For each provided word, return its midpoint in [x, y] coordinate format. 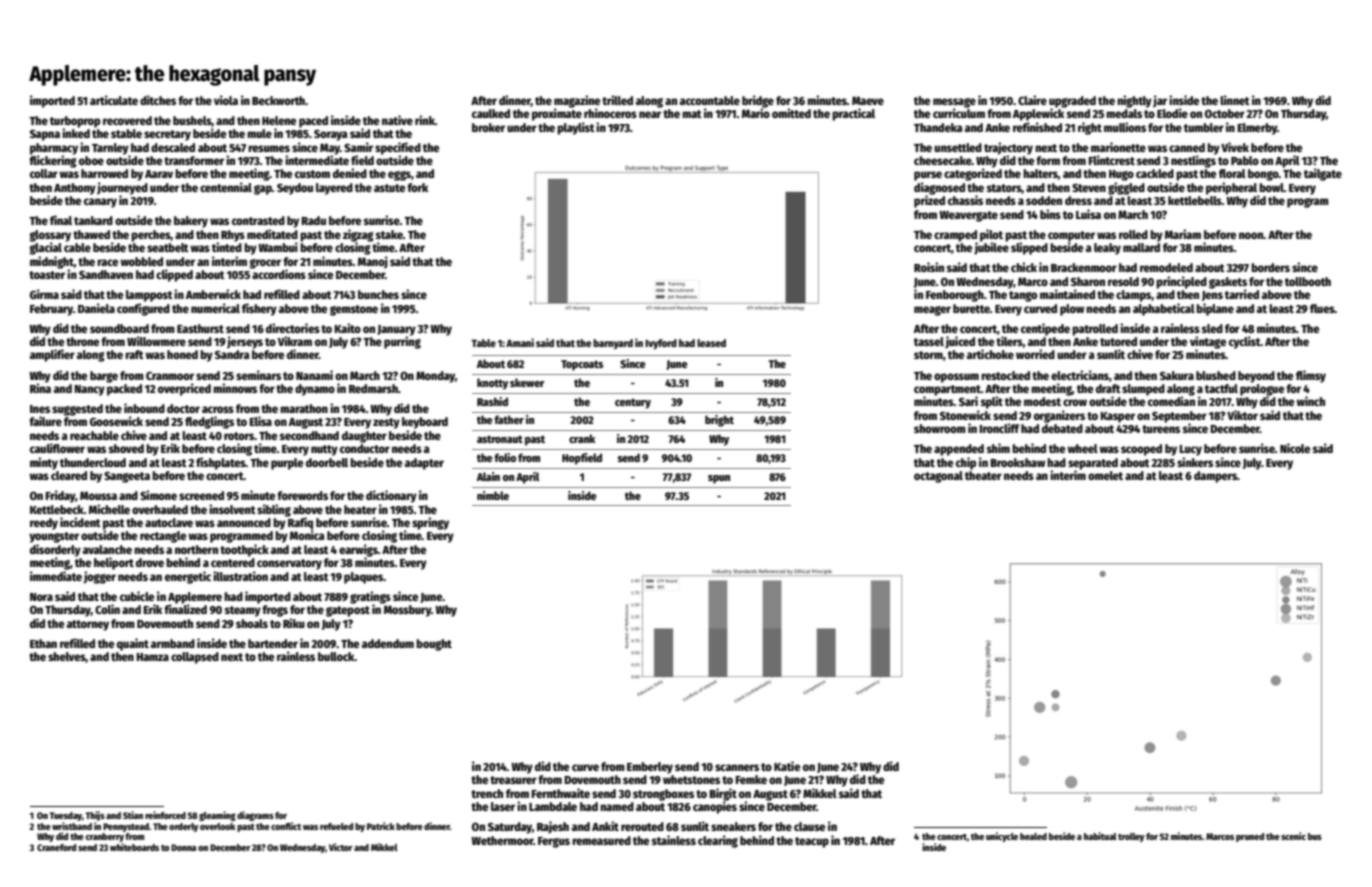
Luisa [1088, 214]
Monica [307, 535]
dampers [1215, 477]
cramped [955, 236]
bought [434, 645]
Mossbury [407, 611]
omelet [1105, 475]
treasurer [513, 780]
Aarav [159, 174]
